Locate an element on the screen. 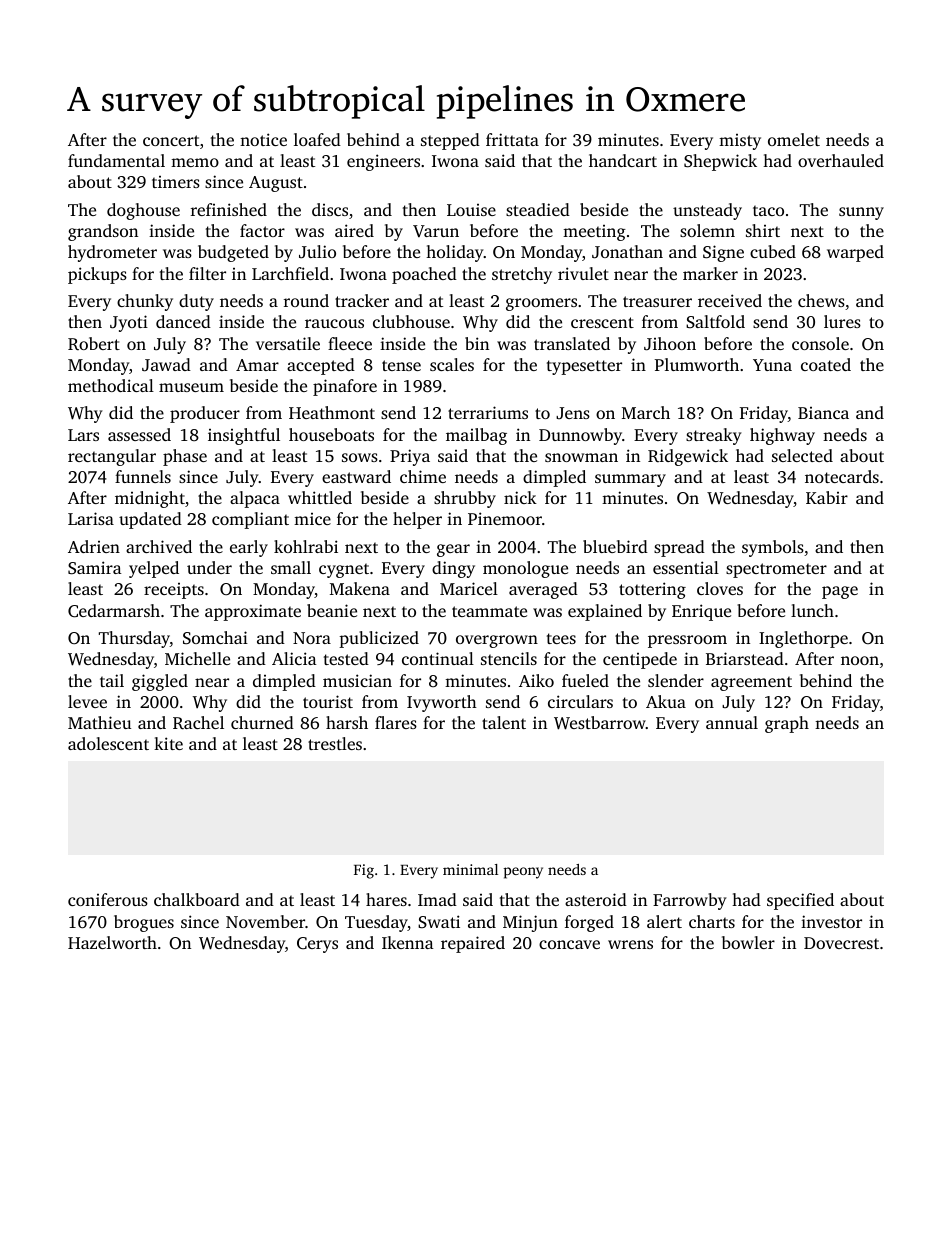 The width and height of the screenshot is (952, 1233). eastward is located at coordinates (356, 476).
